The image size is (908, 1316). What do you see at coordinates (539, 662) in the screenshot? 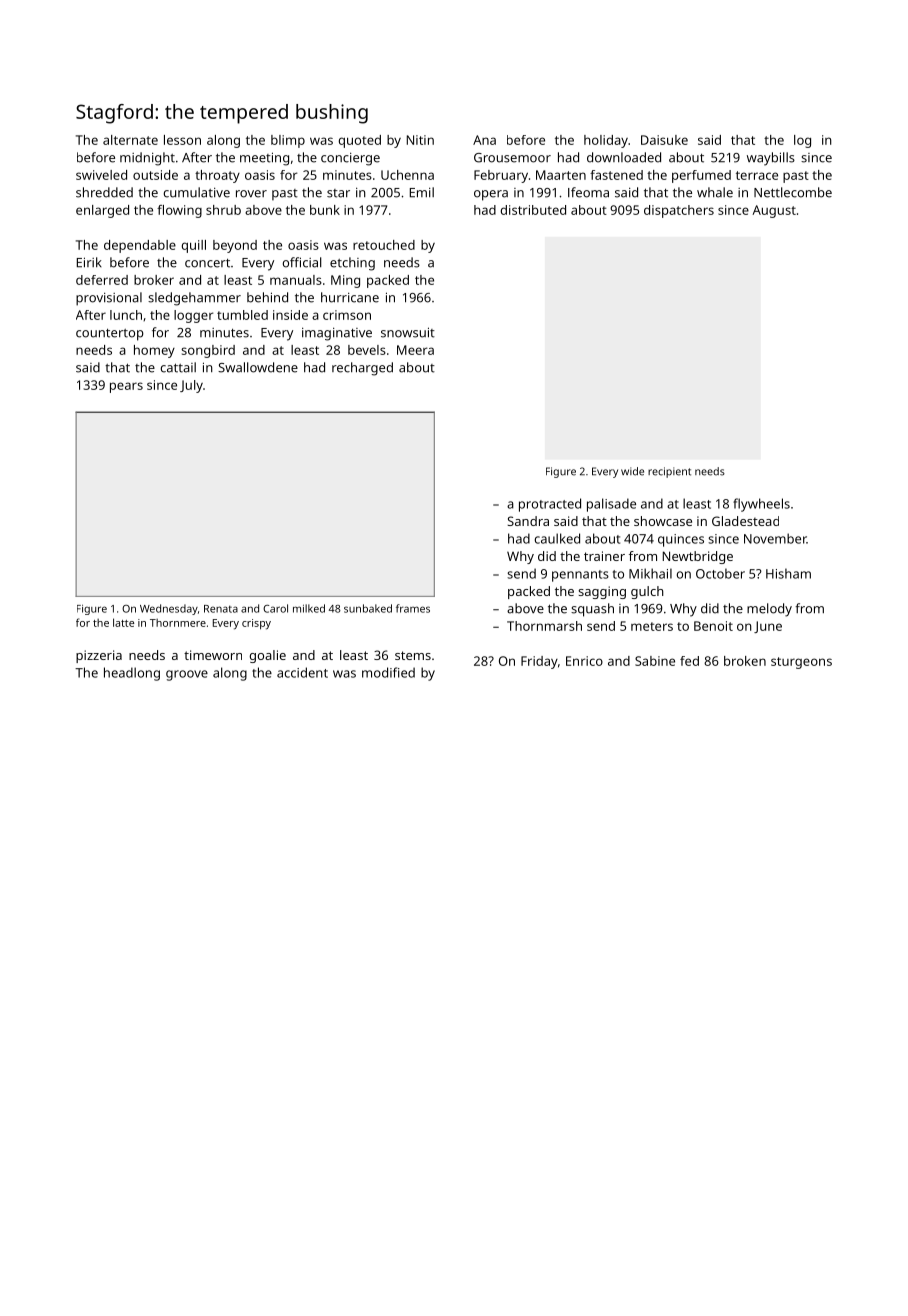
I see `Friday` at bounding box center [539, 662].
